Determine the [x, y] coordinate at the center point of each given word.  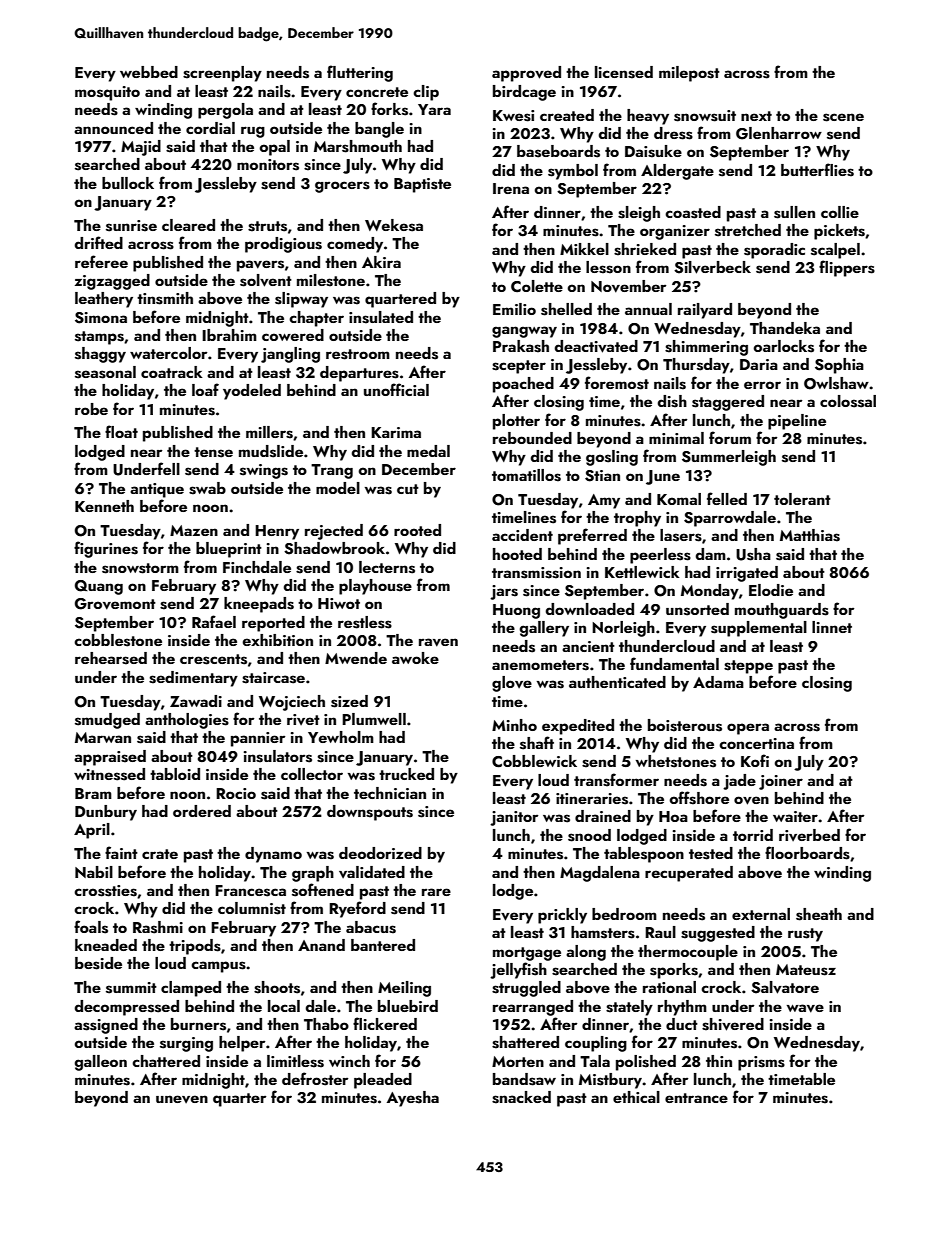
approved [526, 74]
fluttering [360, 73]
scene [843, 117]
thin [719, 1061]
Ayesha [413, 1099]
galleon [100, 1063]
